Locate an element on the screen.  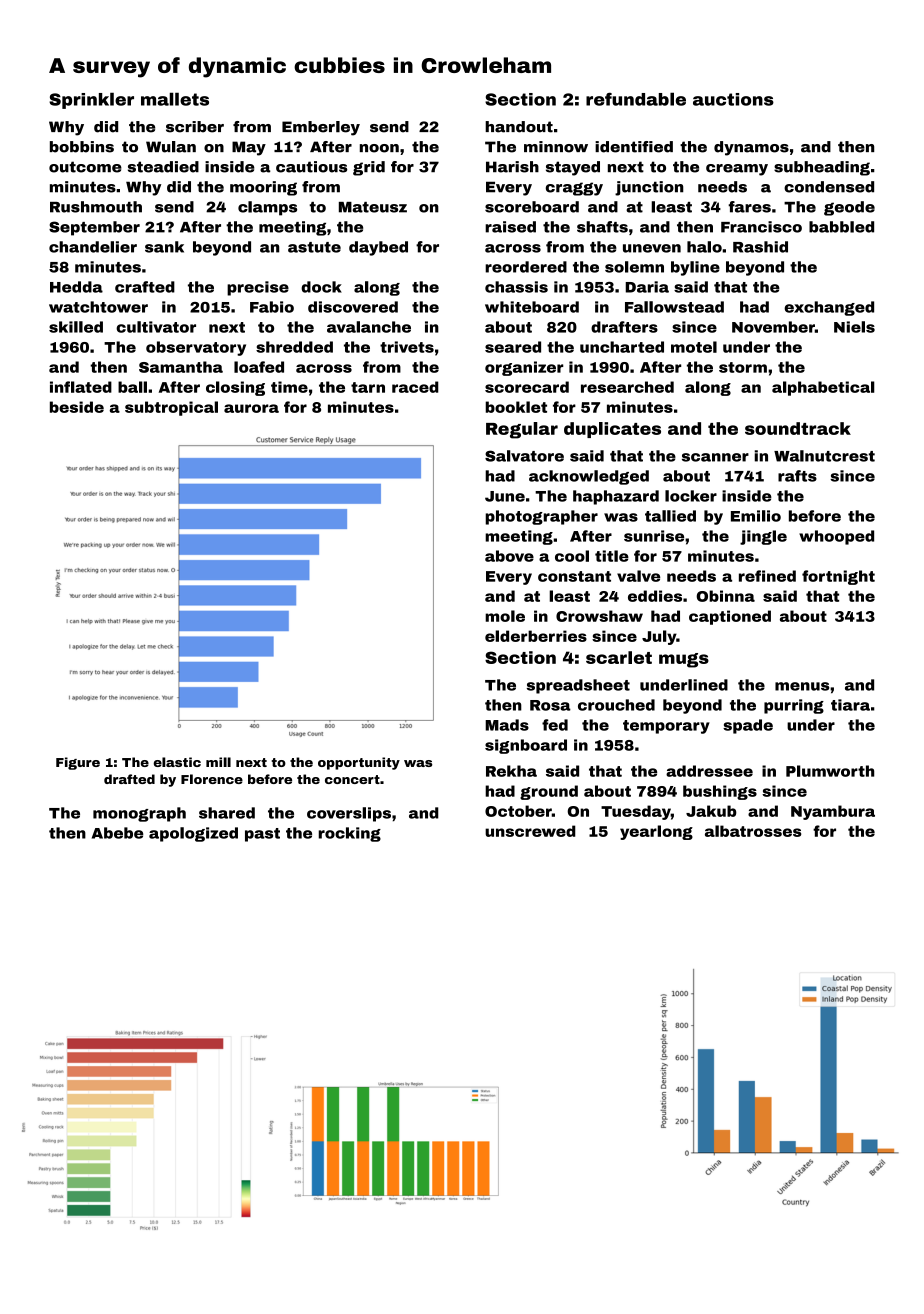
seared is located at coordinates (513, 347).
